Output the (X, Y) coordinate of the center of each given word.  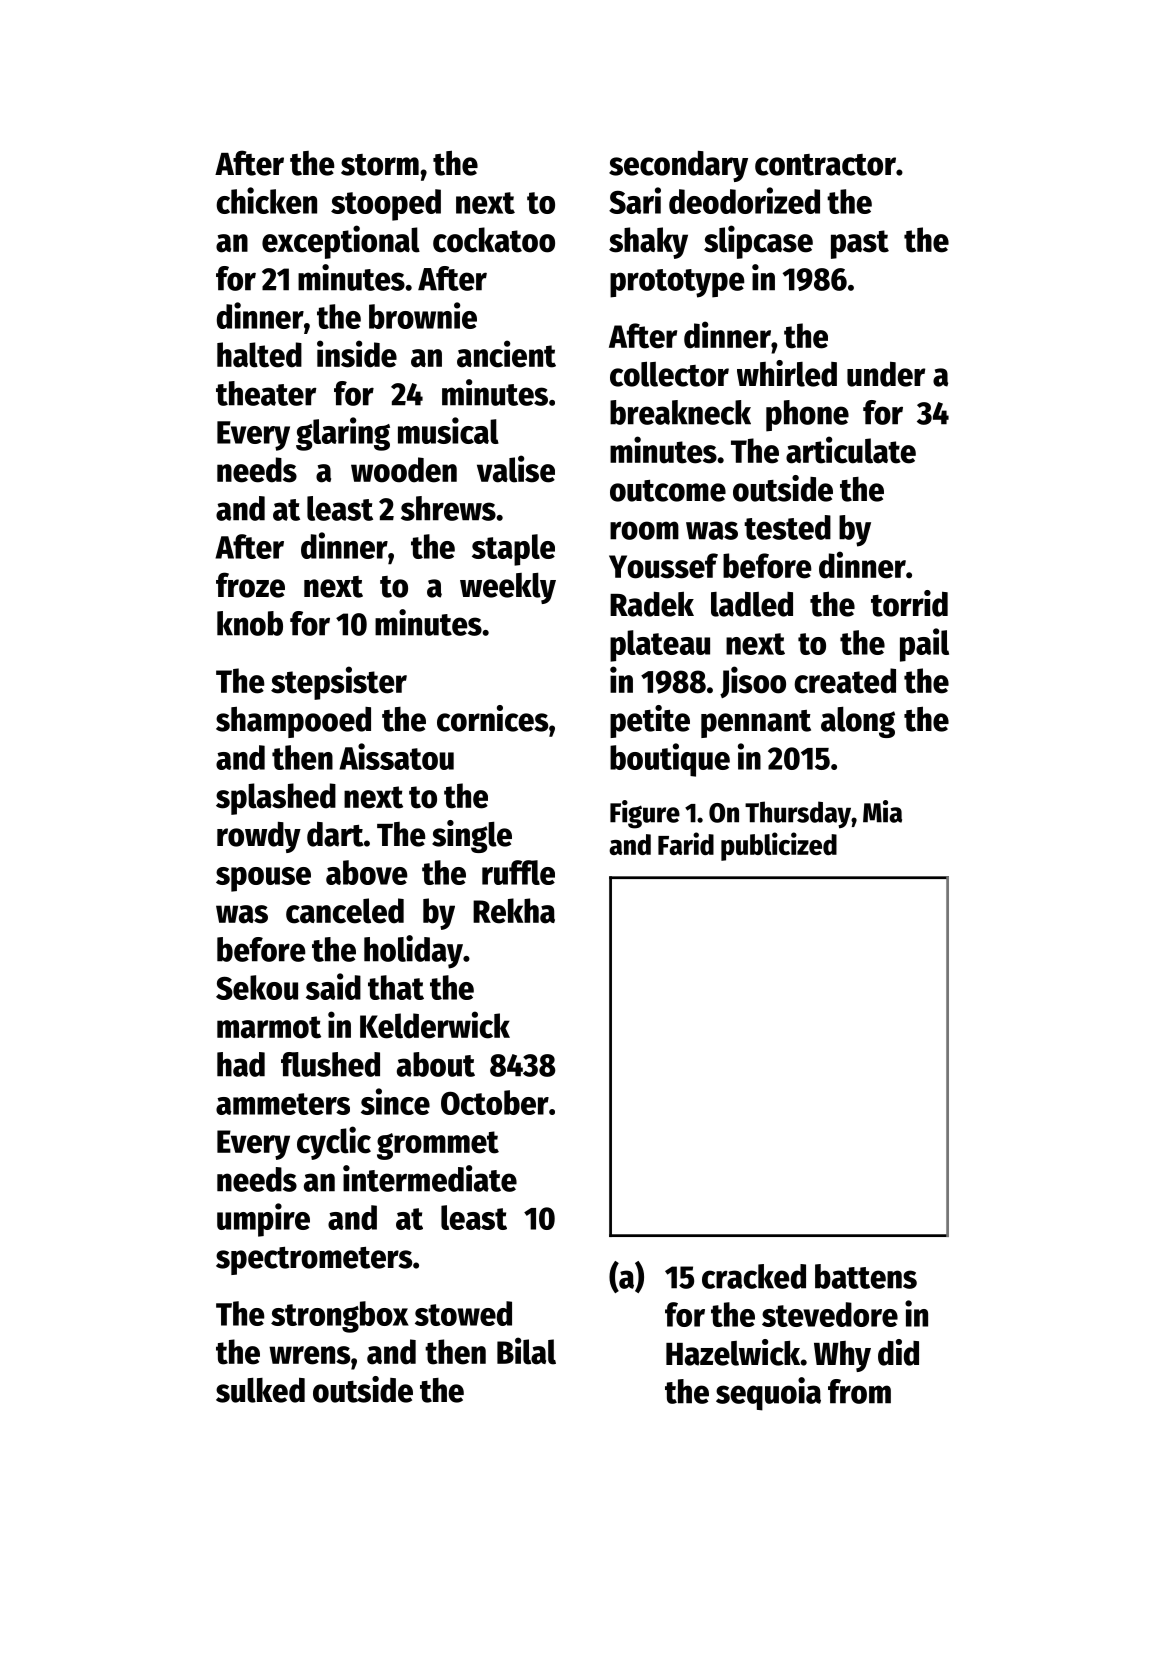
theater (266, 393)
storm (380, 165)
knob (250, 623)
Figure (645, 814)
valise (516, 469)
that (396, 987)
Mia (882, 811)
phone (807, 416)
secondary (678, 166)
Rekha (514, 911)
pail (924, 645)
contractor (825, 165)
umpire (263, 1220)
